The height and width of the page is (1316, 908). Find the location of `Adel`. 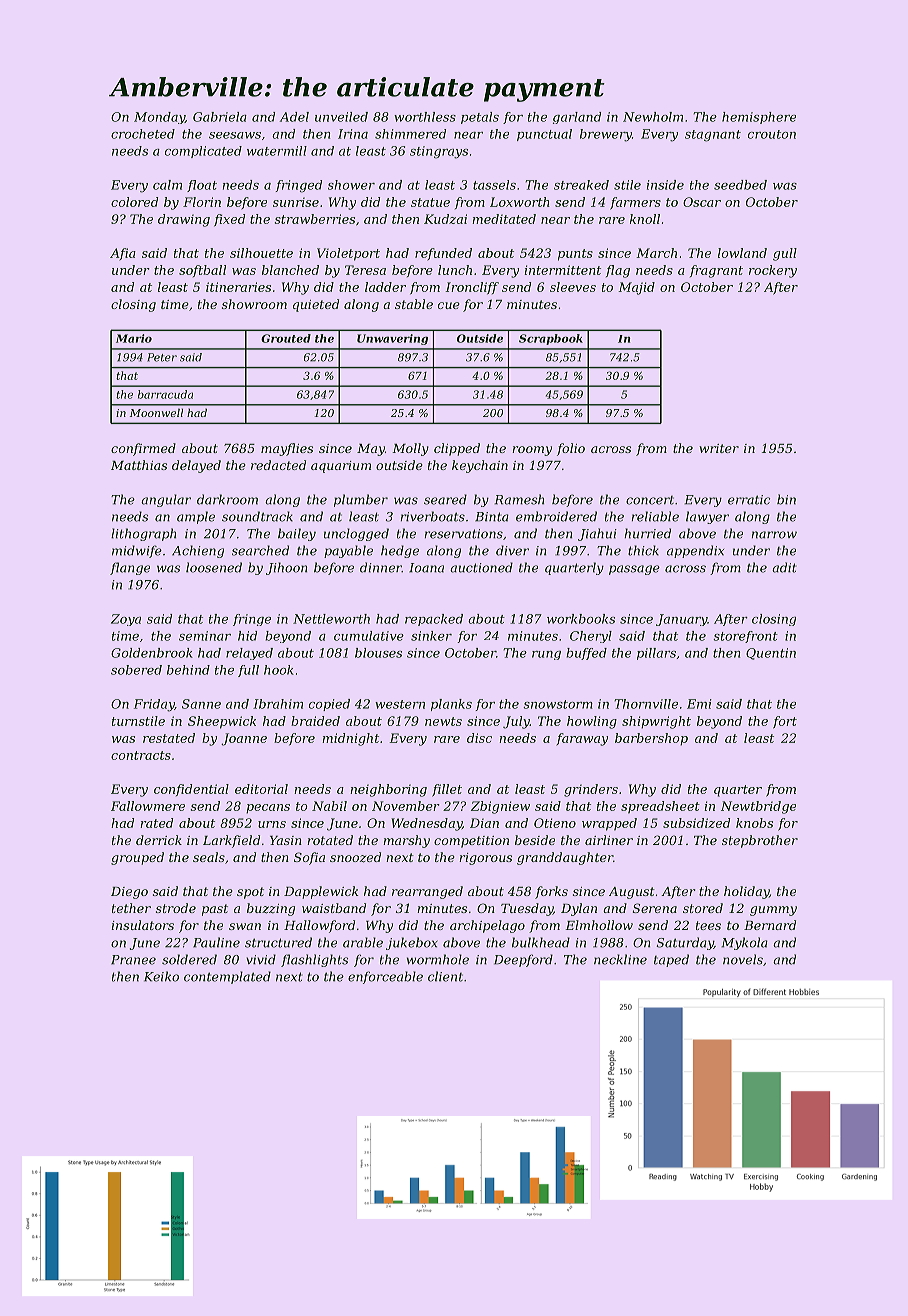

Adel is located at coordinates (294, 117).
